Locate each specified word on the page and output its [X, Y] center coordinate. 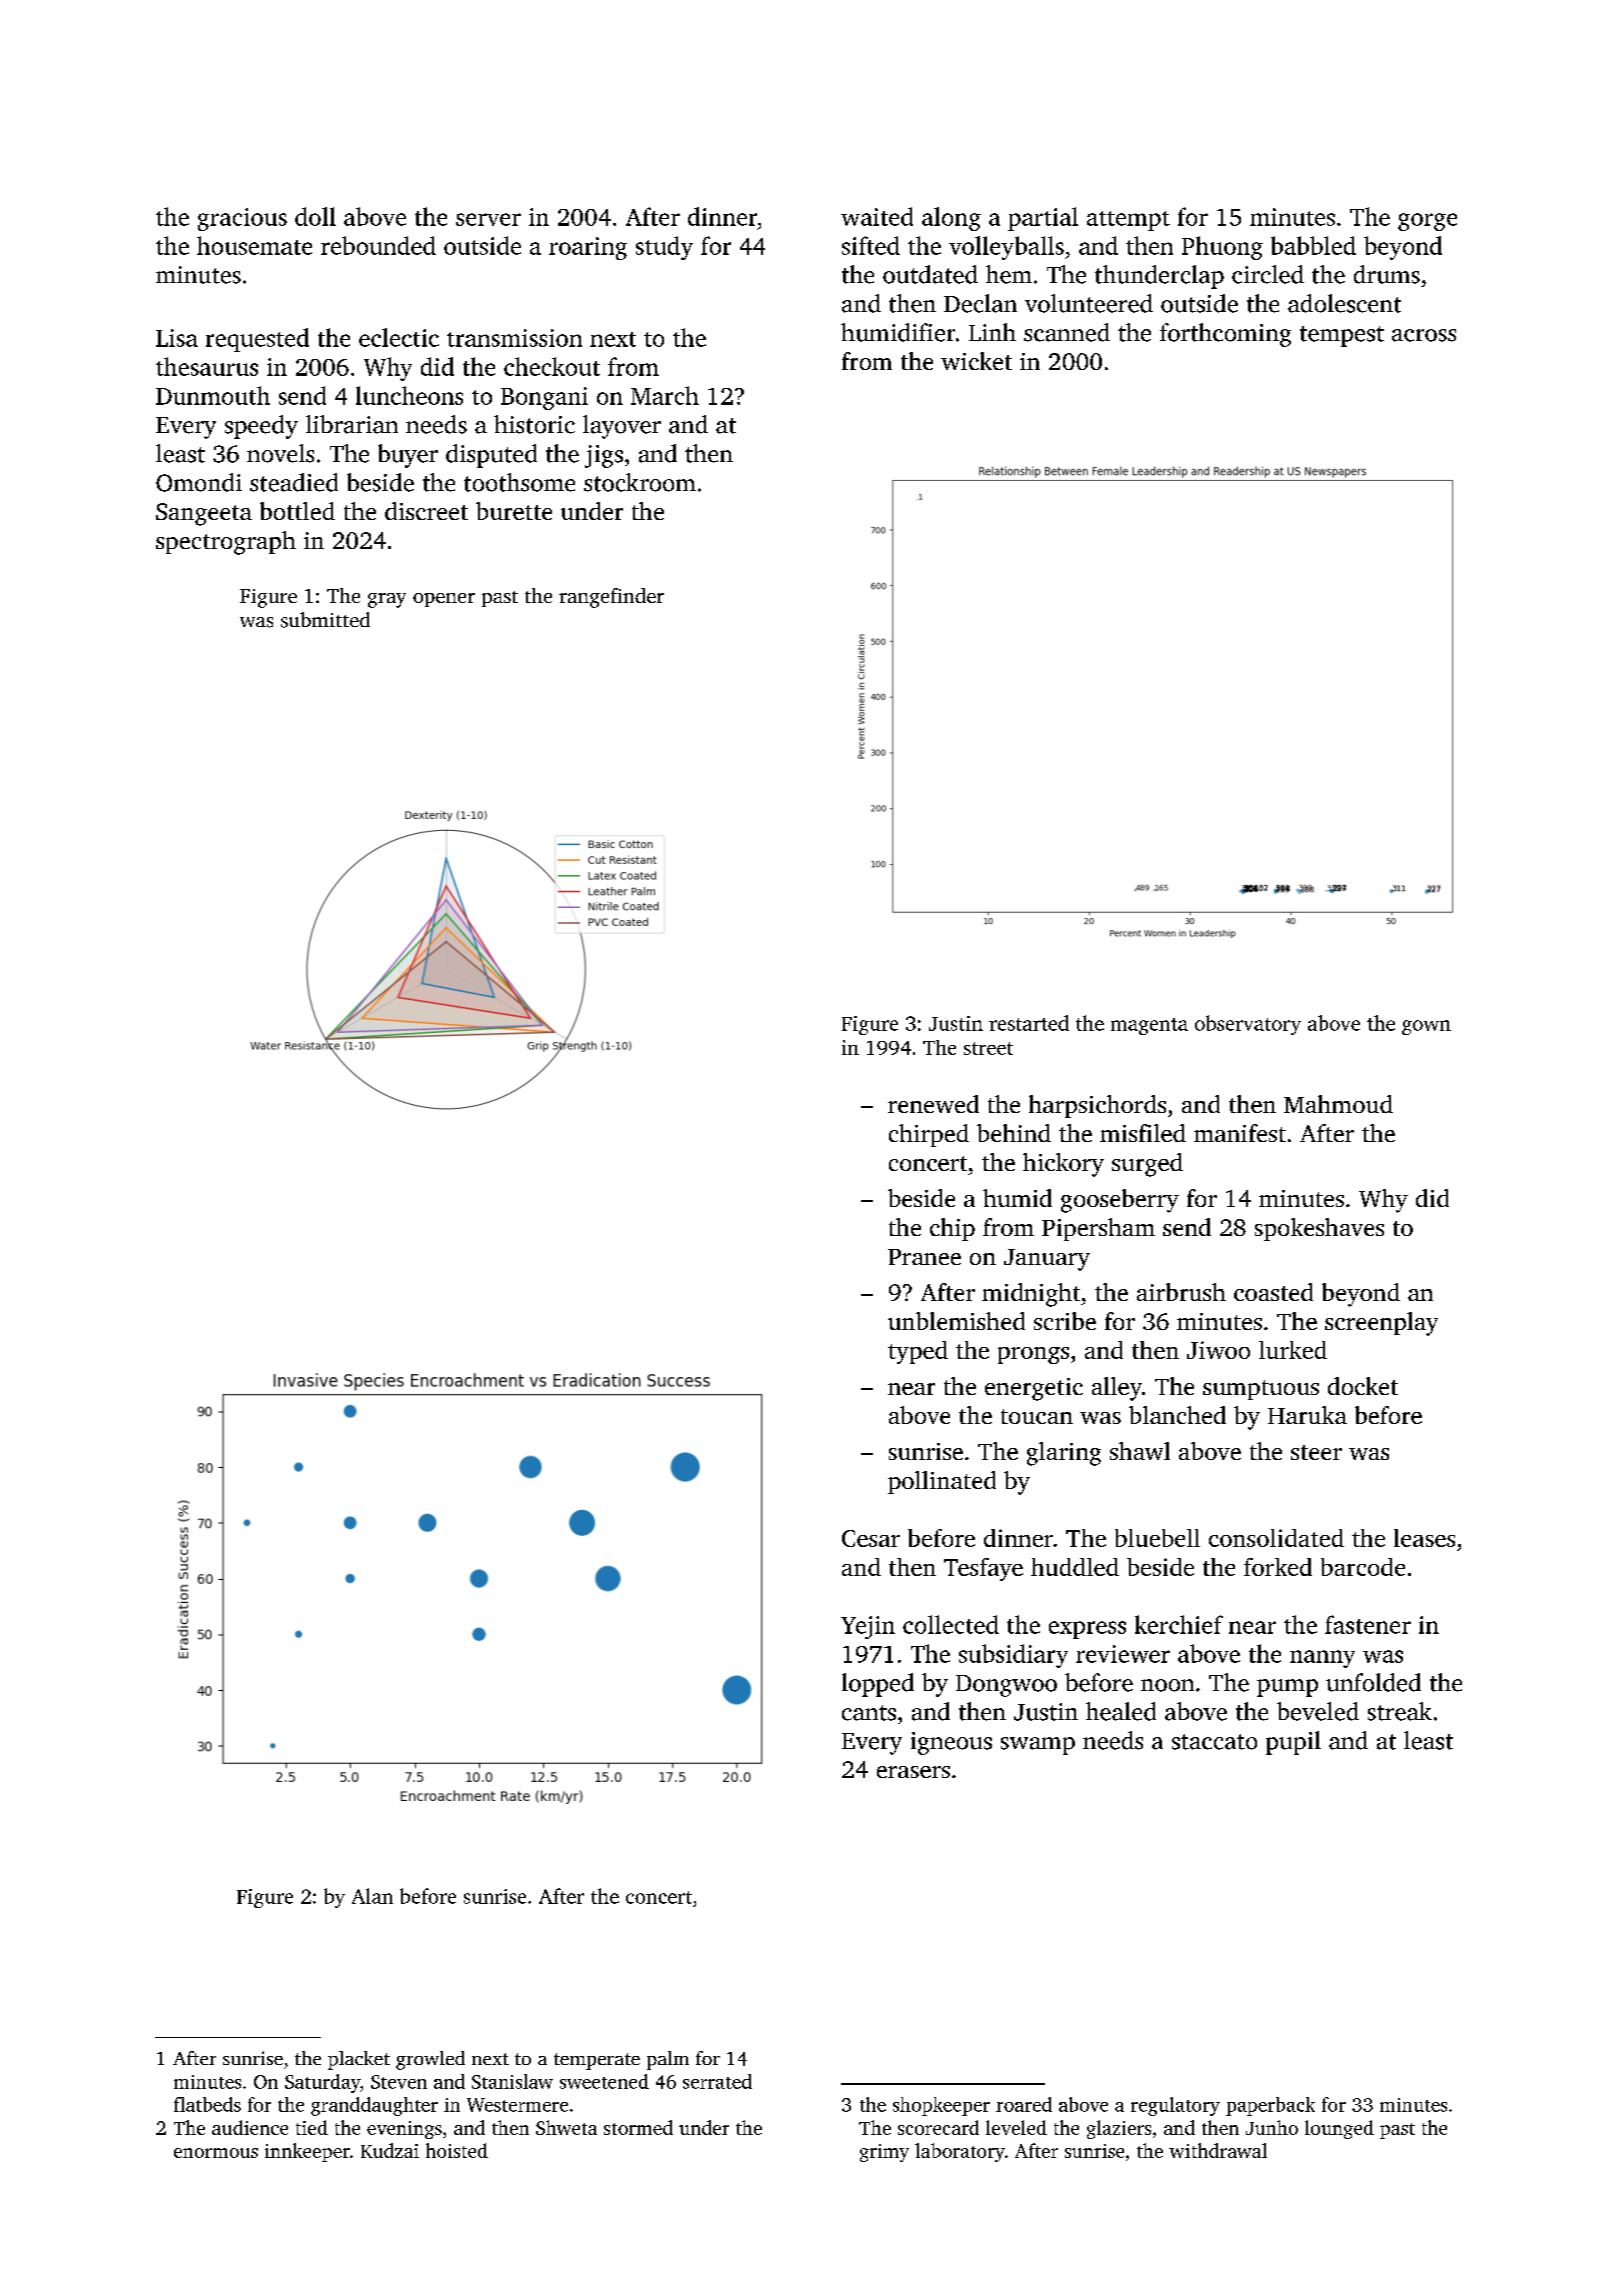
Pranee [924, 1257]
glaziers [1119, 2129]
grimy [884, 2153]
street [988, 1048]
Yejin [868, 1627]
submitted [325, 620]
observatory [1248, 1025]
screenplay [1381, 1324]
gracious [242, 219]
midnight [1031, 1295]
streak [1400, 1711]
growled [430, 2060]
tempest [1342, 336]
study [664, 248]
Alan [372, 1896]
